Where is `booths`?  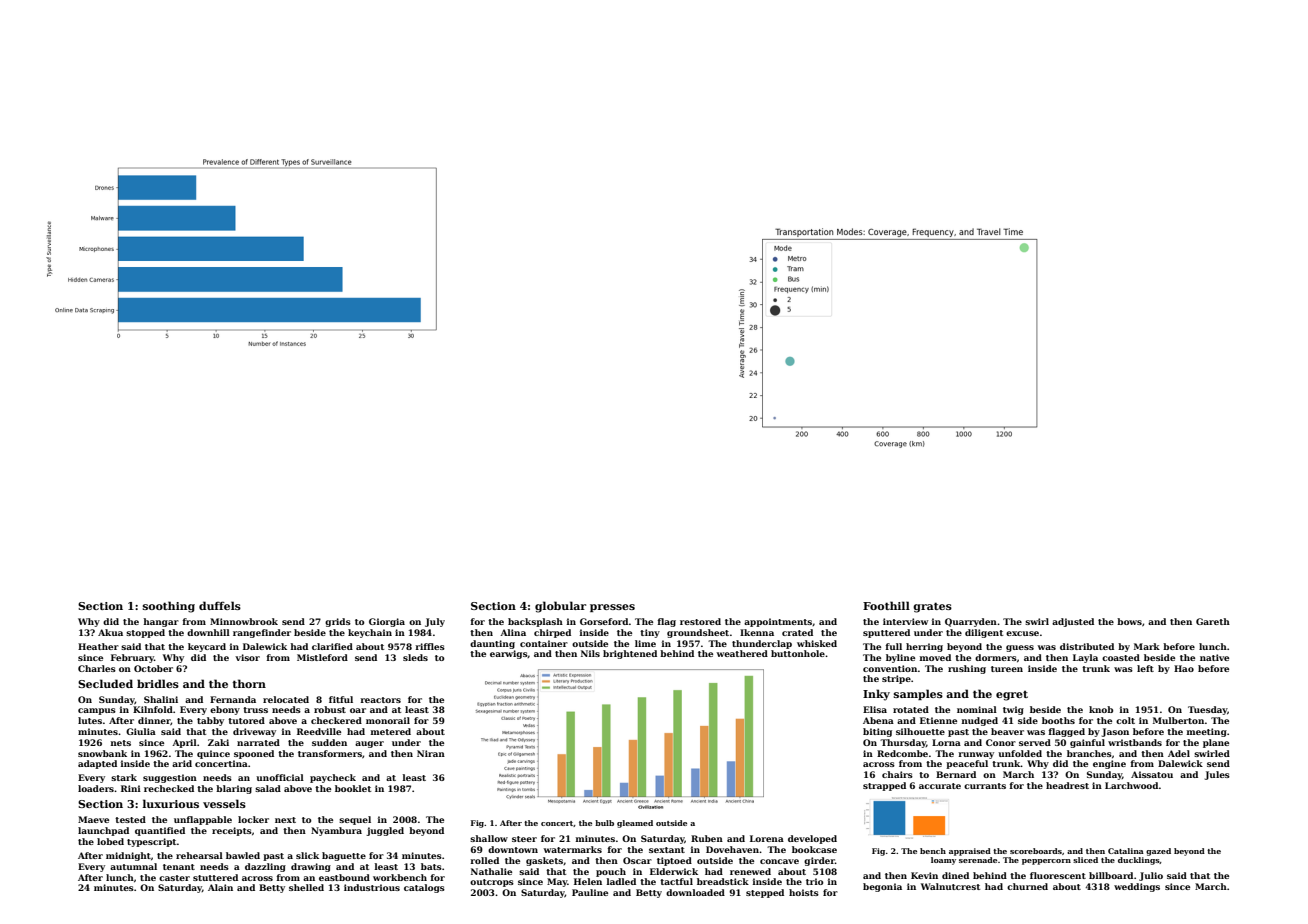 booths is located at coordinates (1058, 720).
